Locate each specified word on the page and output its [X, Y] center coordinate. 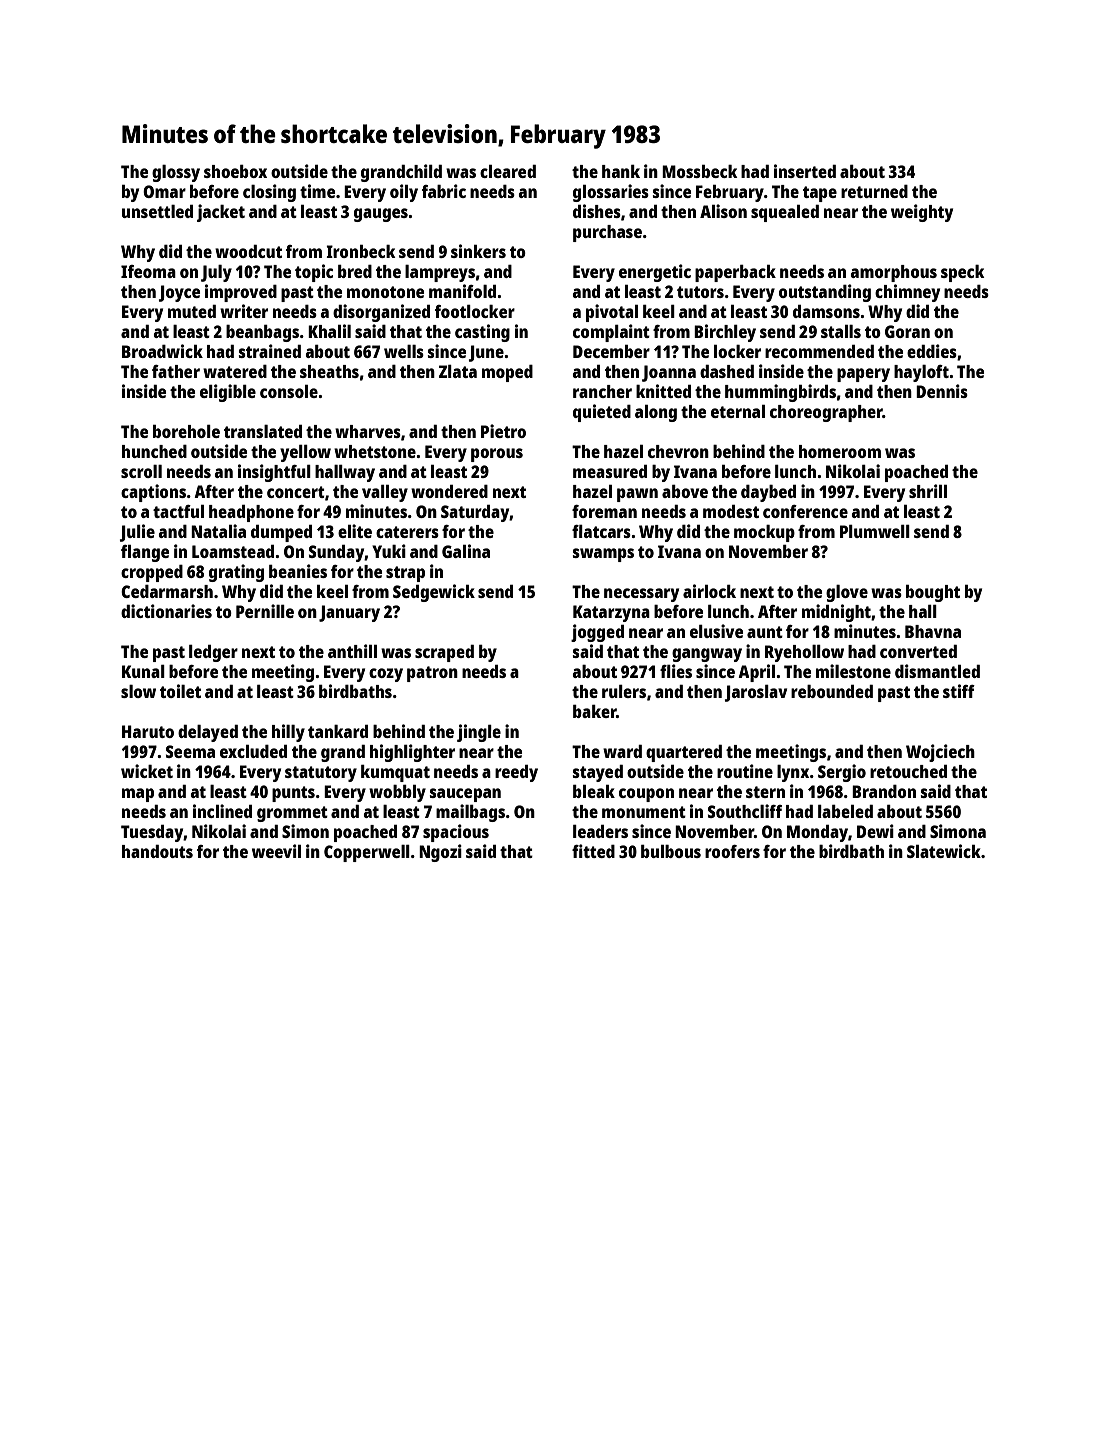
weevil [276, 851]
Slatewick [944, 851]
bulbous [671, 851]
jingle [479, 733]
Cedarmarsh [167, 591]
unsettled [157, 211]
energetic [655, 273]
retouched [908, 771]
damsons [826, 311]
